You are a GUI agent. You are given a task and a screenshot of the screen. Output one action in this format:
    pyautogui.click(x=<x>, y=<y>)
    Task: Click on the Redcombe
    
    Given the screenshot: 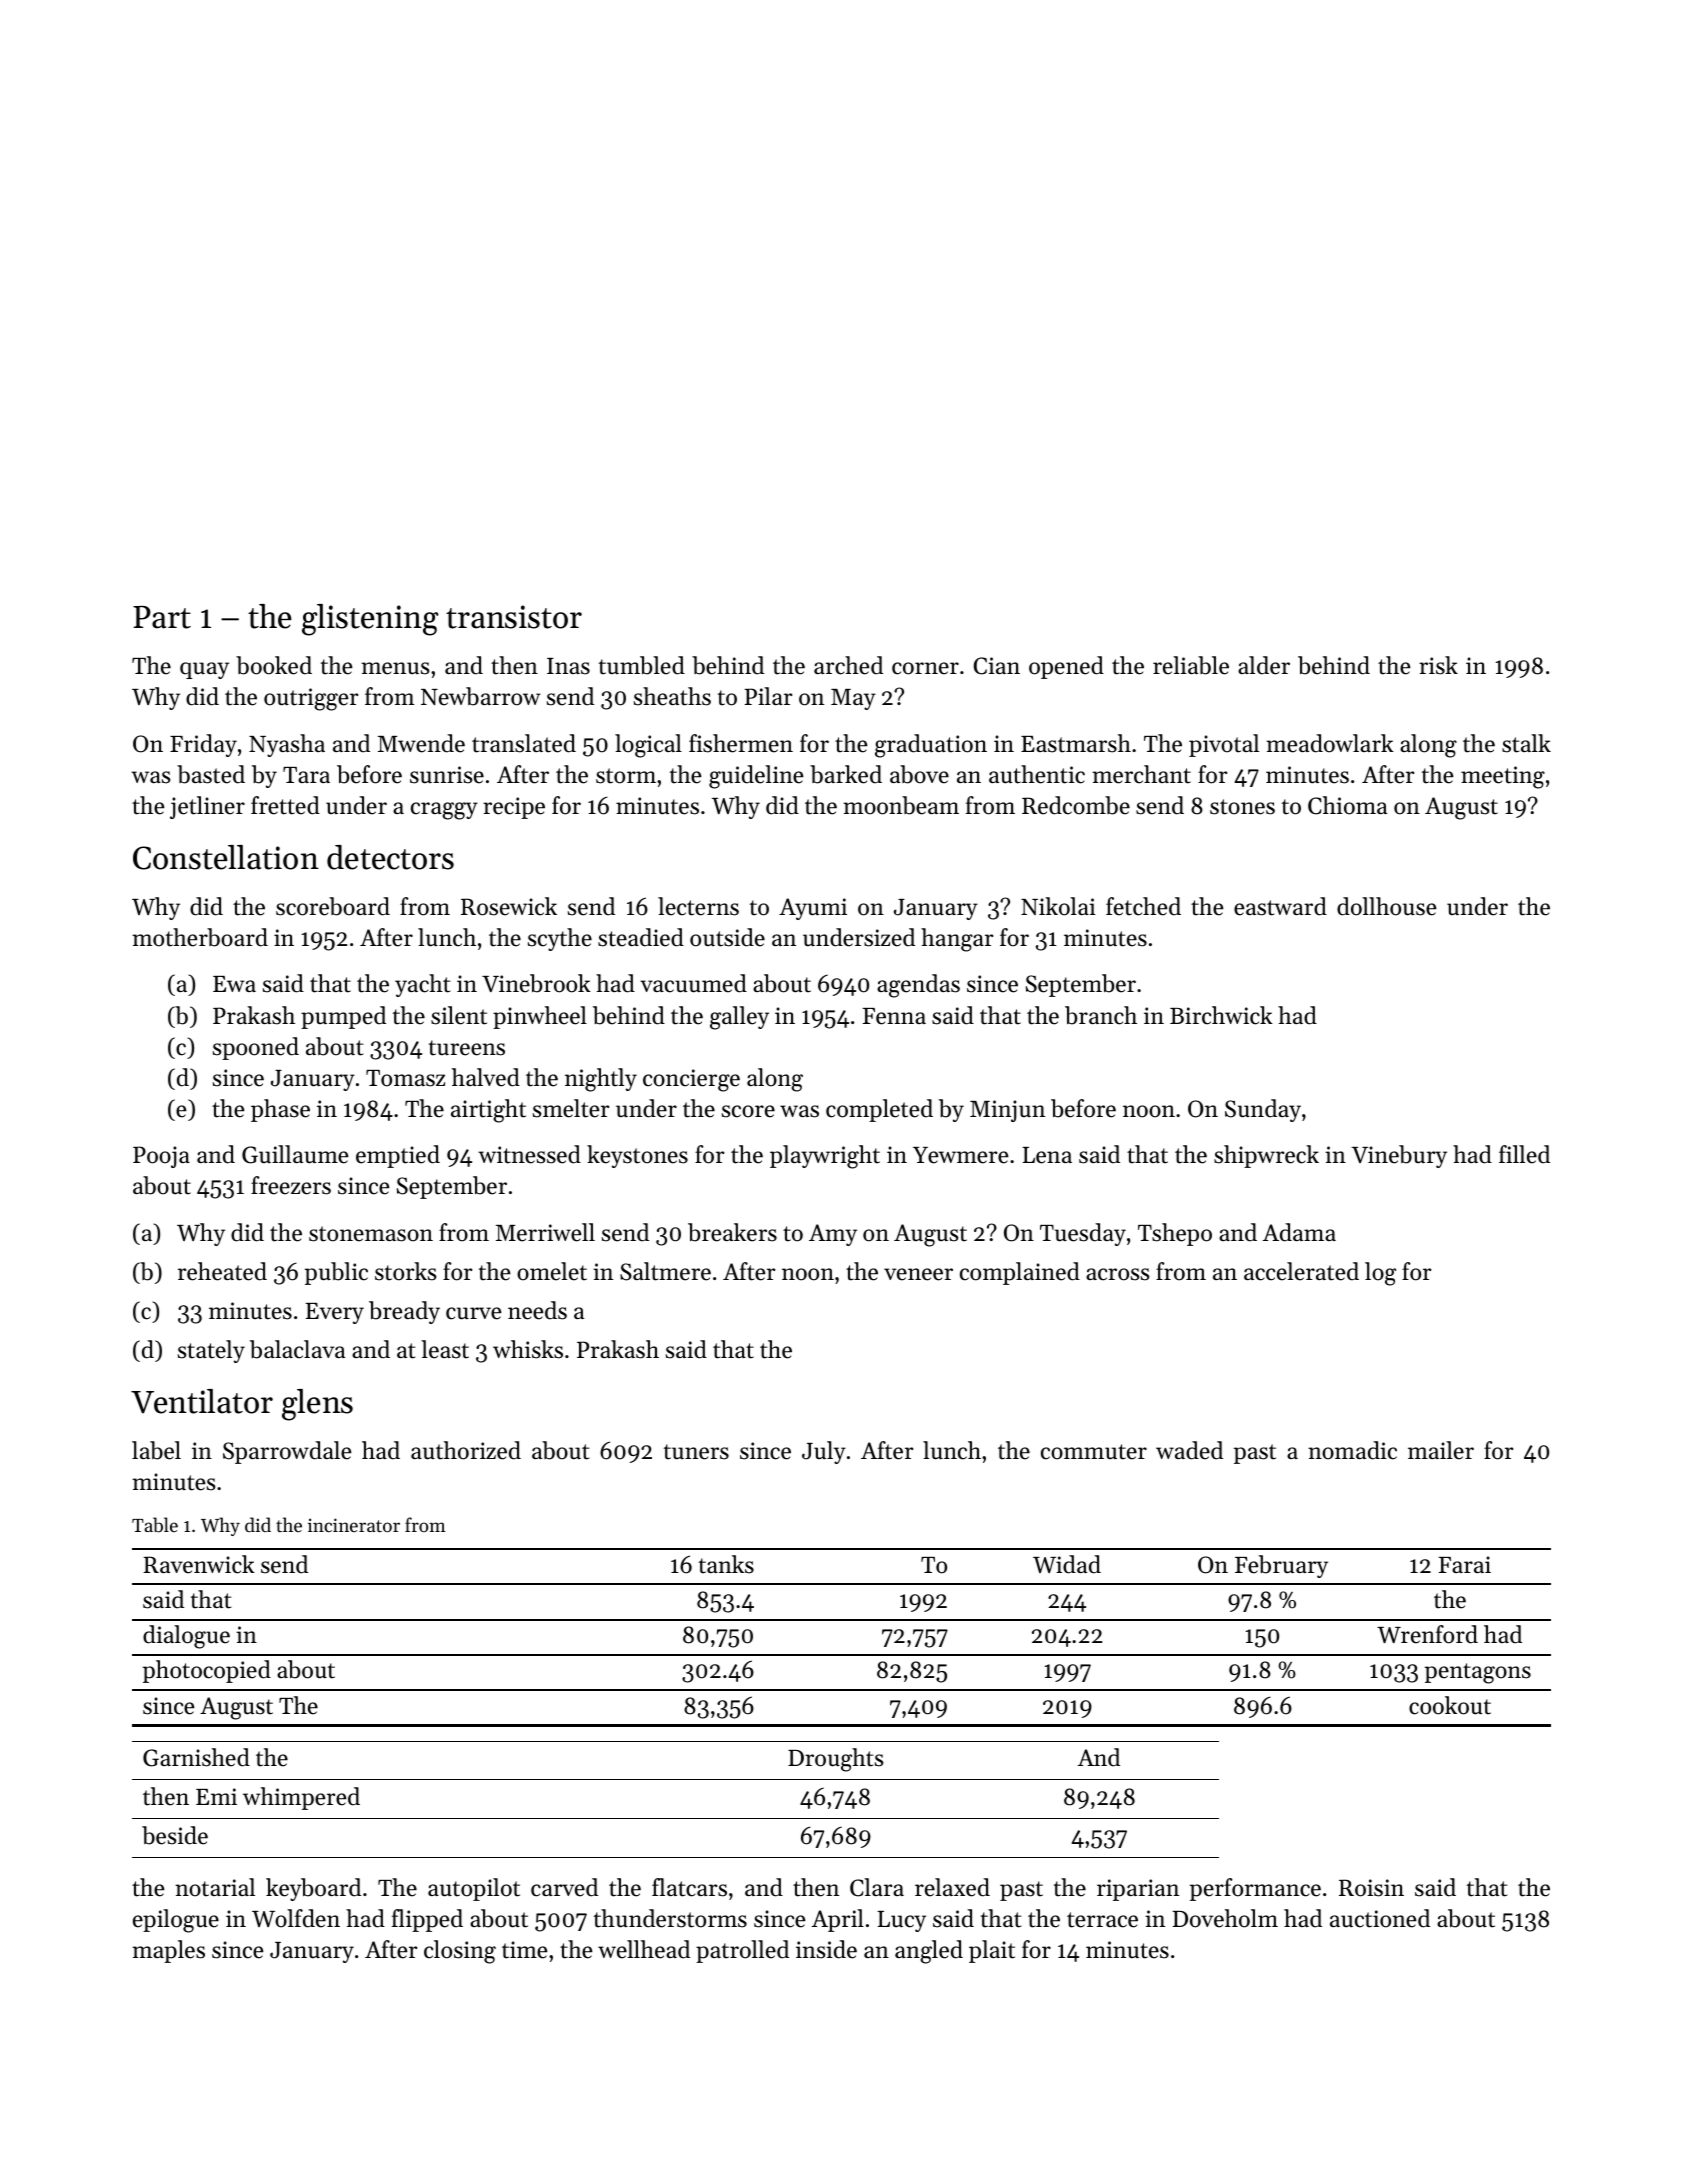 What is the action you would take?
    pyautogui.click(x=1076, y=805)
